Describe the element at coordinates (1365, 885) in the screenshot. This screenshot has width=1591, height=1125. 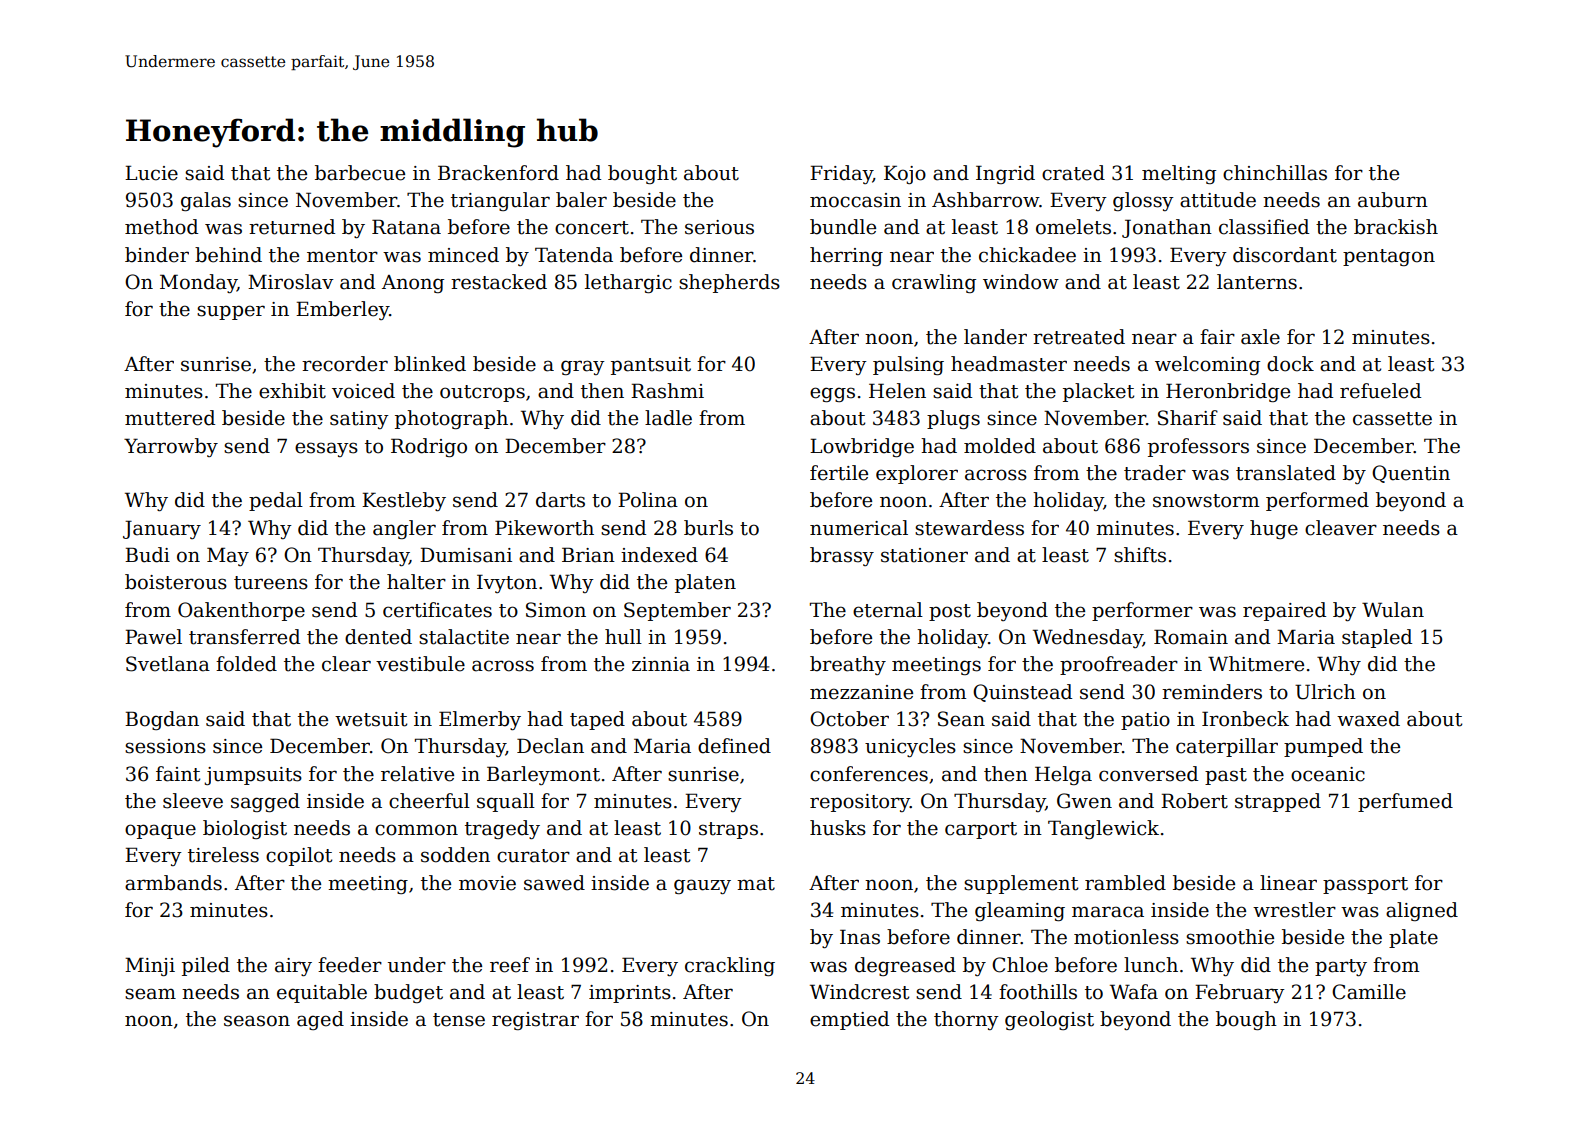
I see `passport` at that location.
